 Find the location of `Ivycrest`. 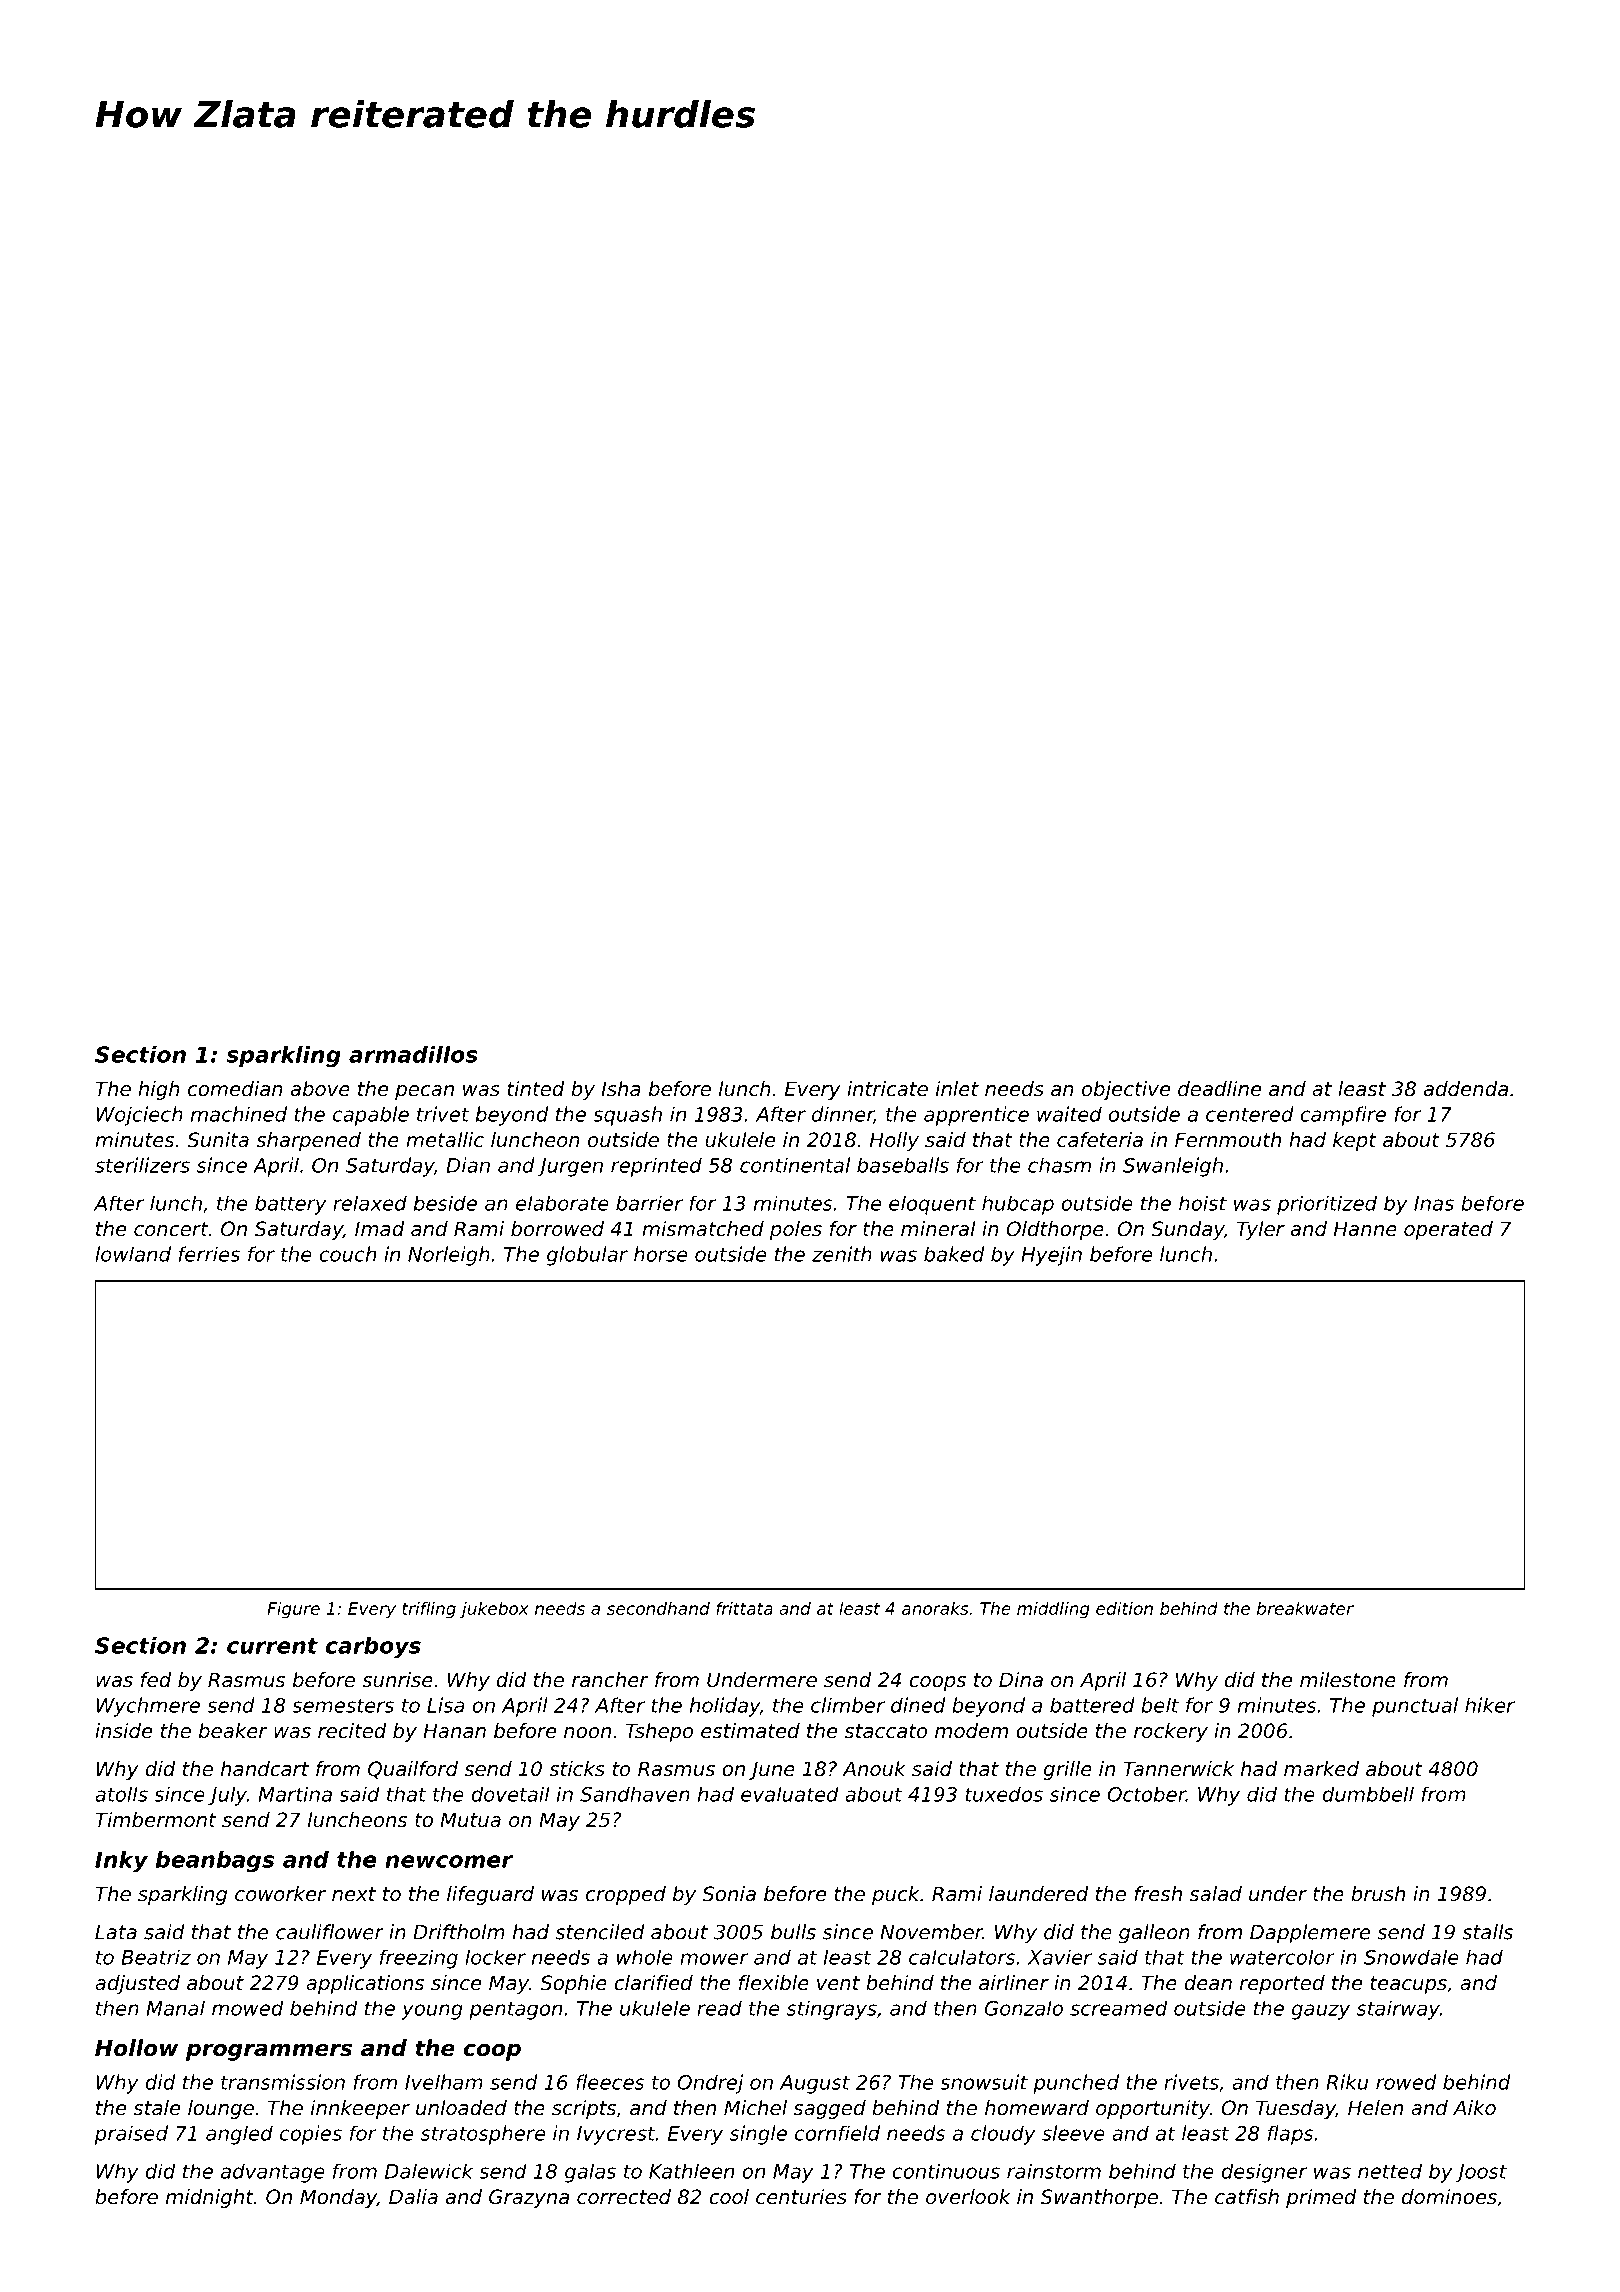

Ivycrest is located at coordinates (616, 2135).
